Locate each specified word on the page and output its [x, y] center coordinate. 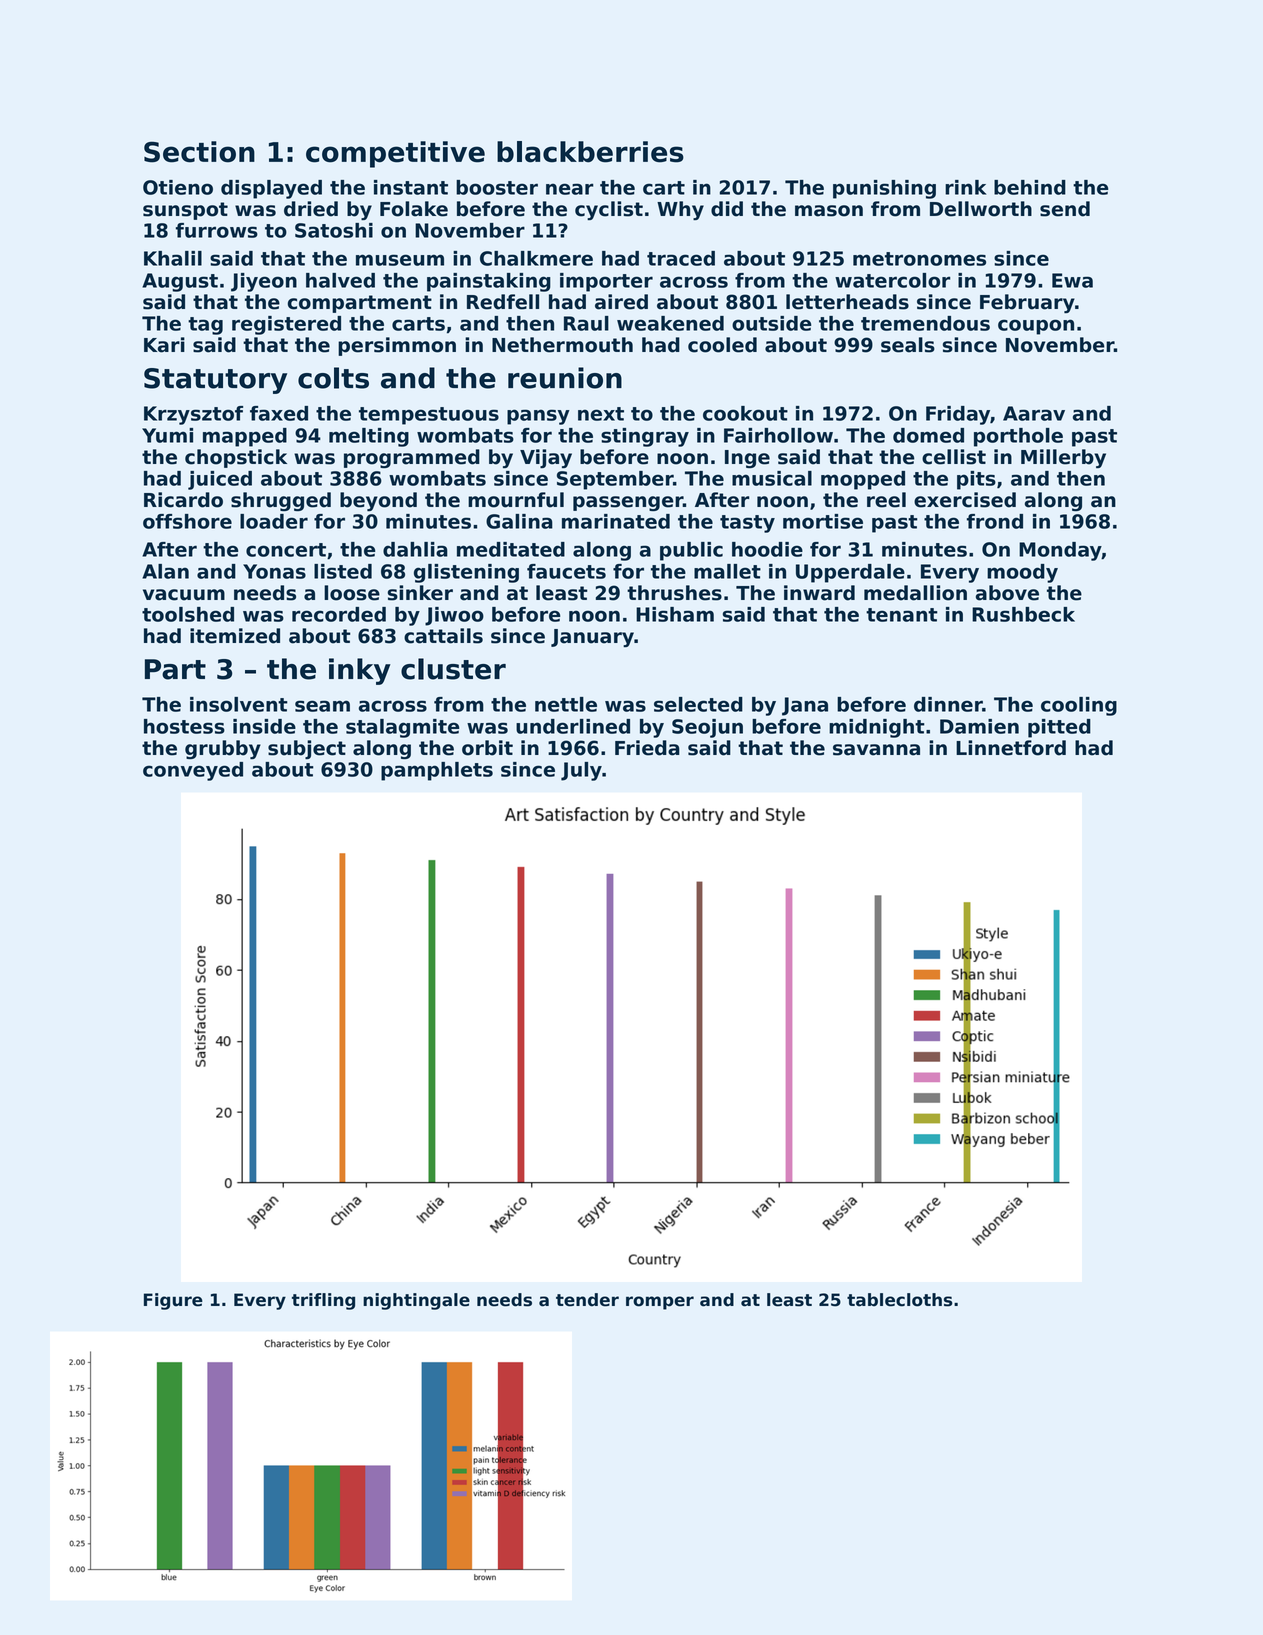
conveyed [193, 771]
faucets [566, 571]
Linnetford [1011, 748]
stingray [645, 437]
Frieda [647, 748]
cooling [1079, 706]
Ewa [1072, 280]
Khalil [173, 258]
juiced [220, 480]
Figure [173, 1301]
